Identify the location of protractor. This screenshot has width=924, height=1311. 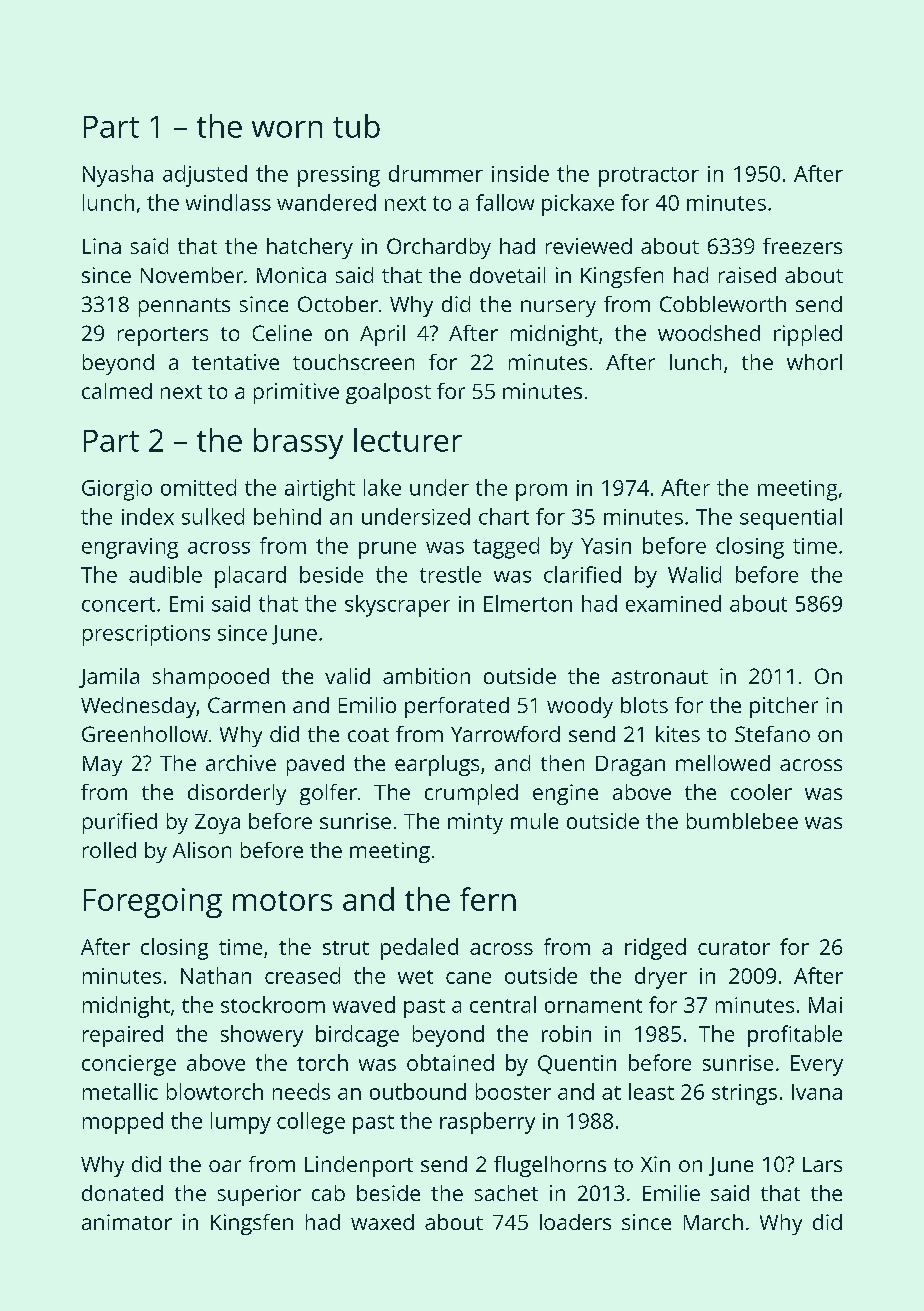
(649, 177).
